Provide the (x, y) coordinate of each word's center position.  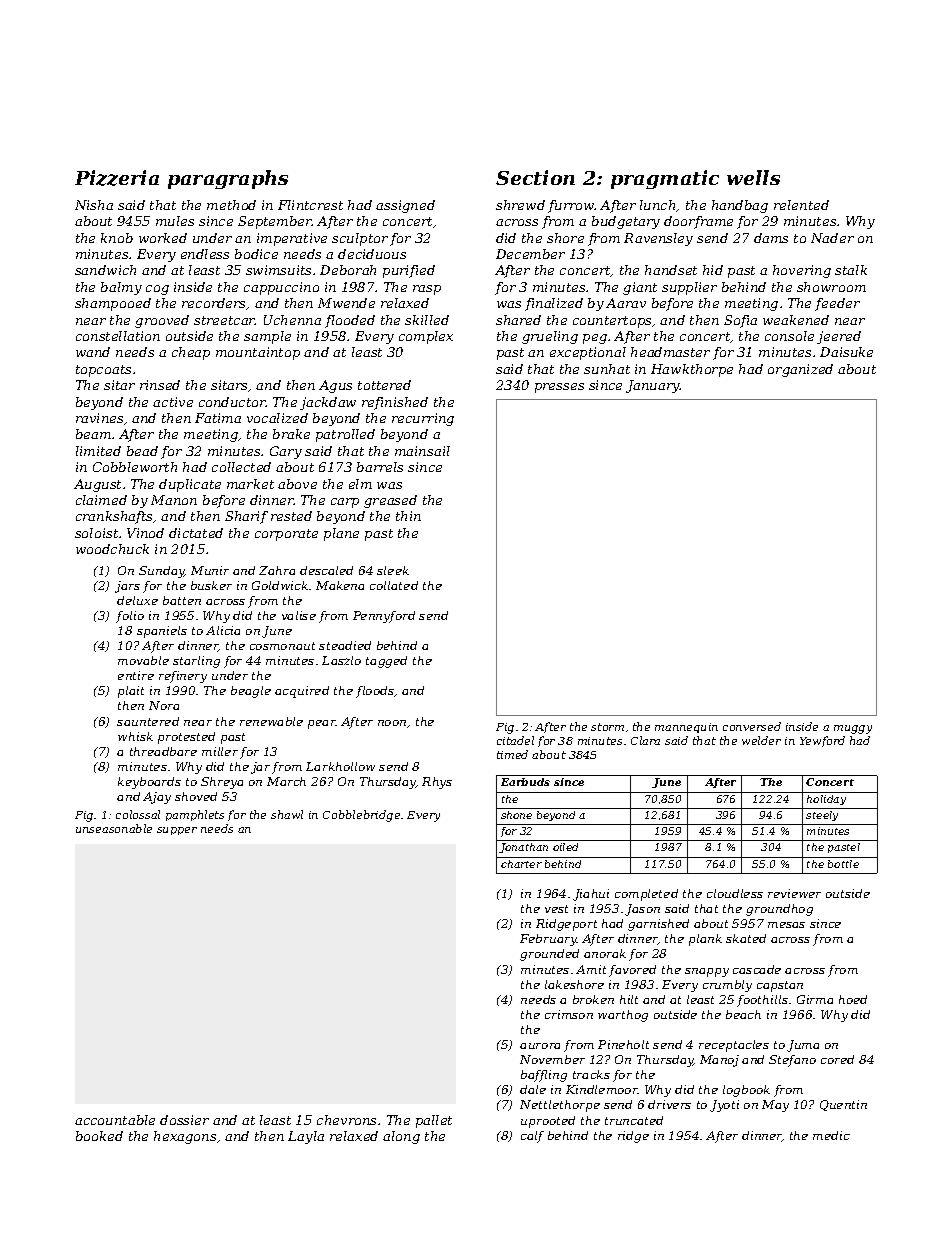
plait (131, 692)
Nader (832, 238)
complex (426, 337)
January (653, 386)
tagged (386, 662)
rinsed (160, 385)
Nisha (94, 205)
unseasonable (114, 828)
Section (535, 177)
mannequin (686, 728)
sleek (393, 570)
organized (800, 370)
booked (99, 1136)
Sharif (246, 517)
